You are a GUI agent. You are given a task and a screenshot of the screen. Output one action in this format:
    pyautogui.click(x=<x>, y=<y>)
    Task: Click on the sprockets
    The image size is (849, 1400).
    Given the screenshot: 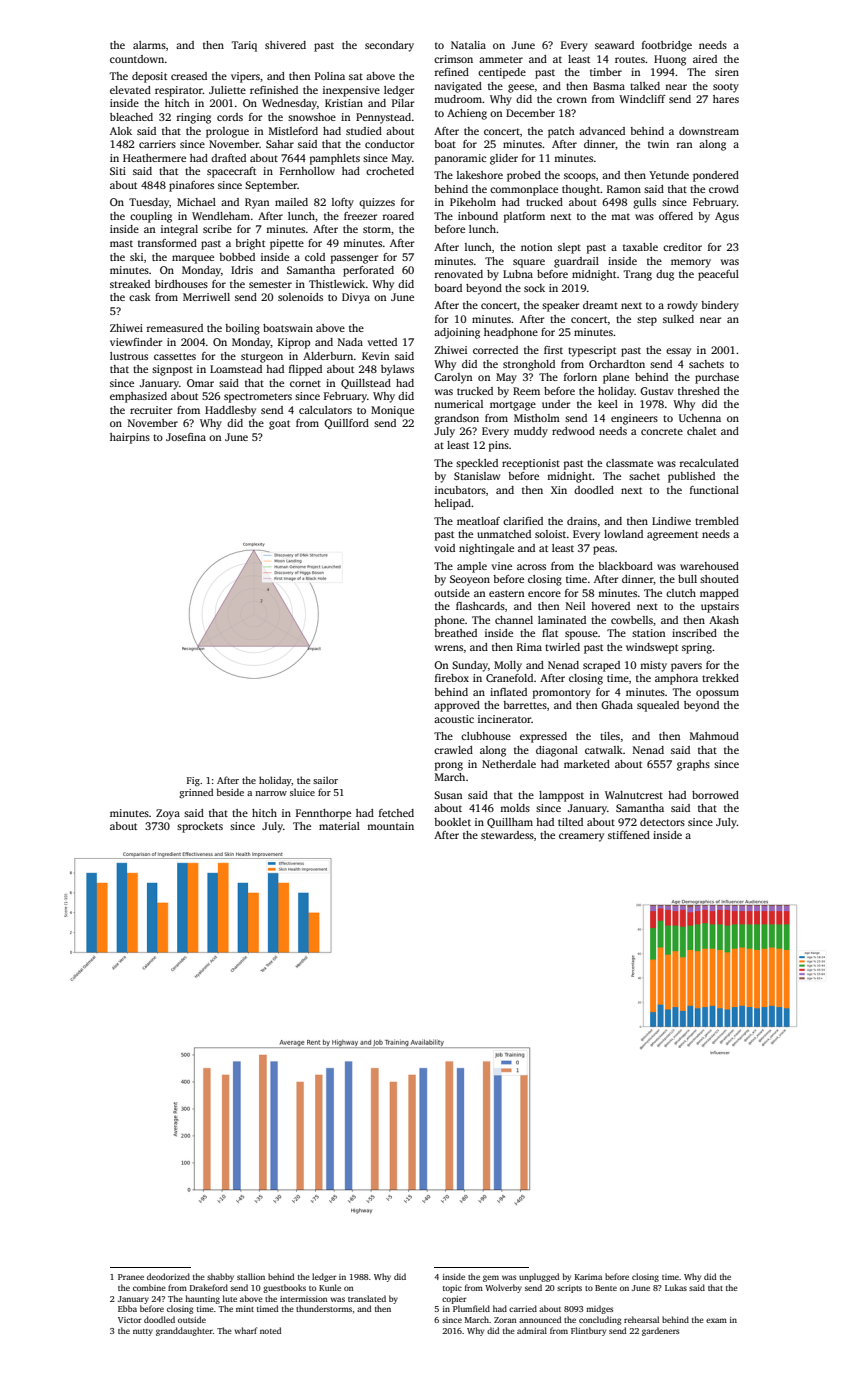 What is the action you would take?
    pyautogui.click(x=200, y=827)
